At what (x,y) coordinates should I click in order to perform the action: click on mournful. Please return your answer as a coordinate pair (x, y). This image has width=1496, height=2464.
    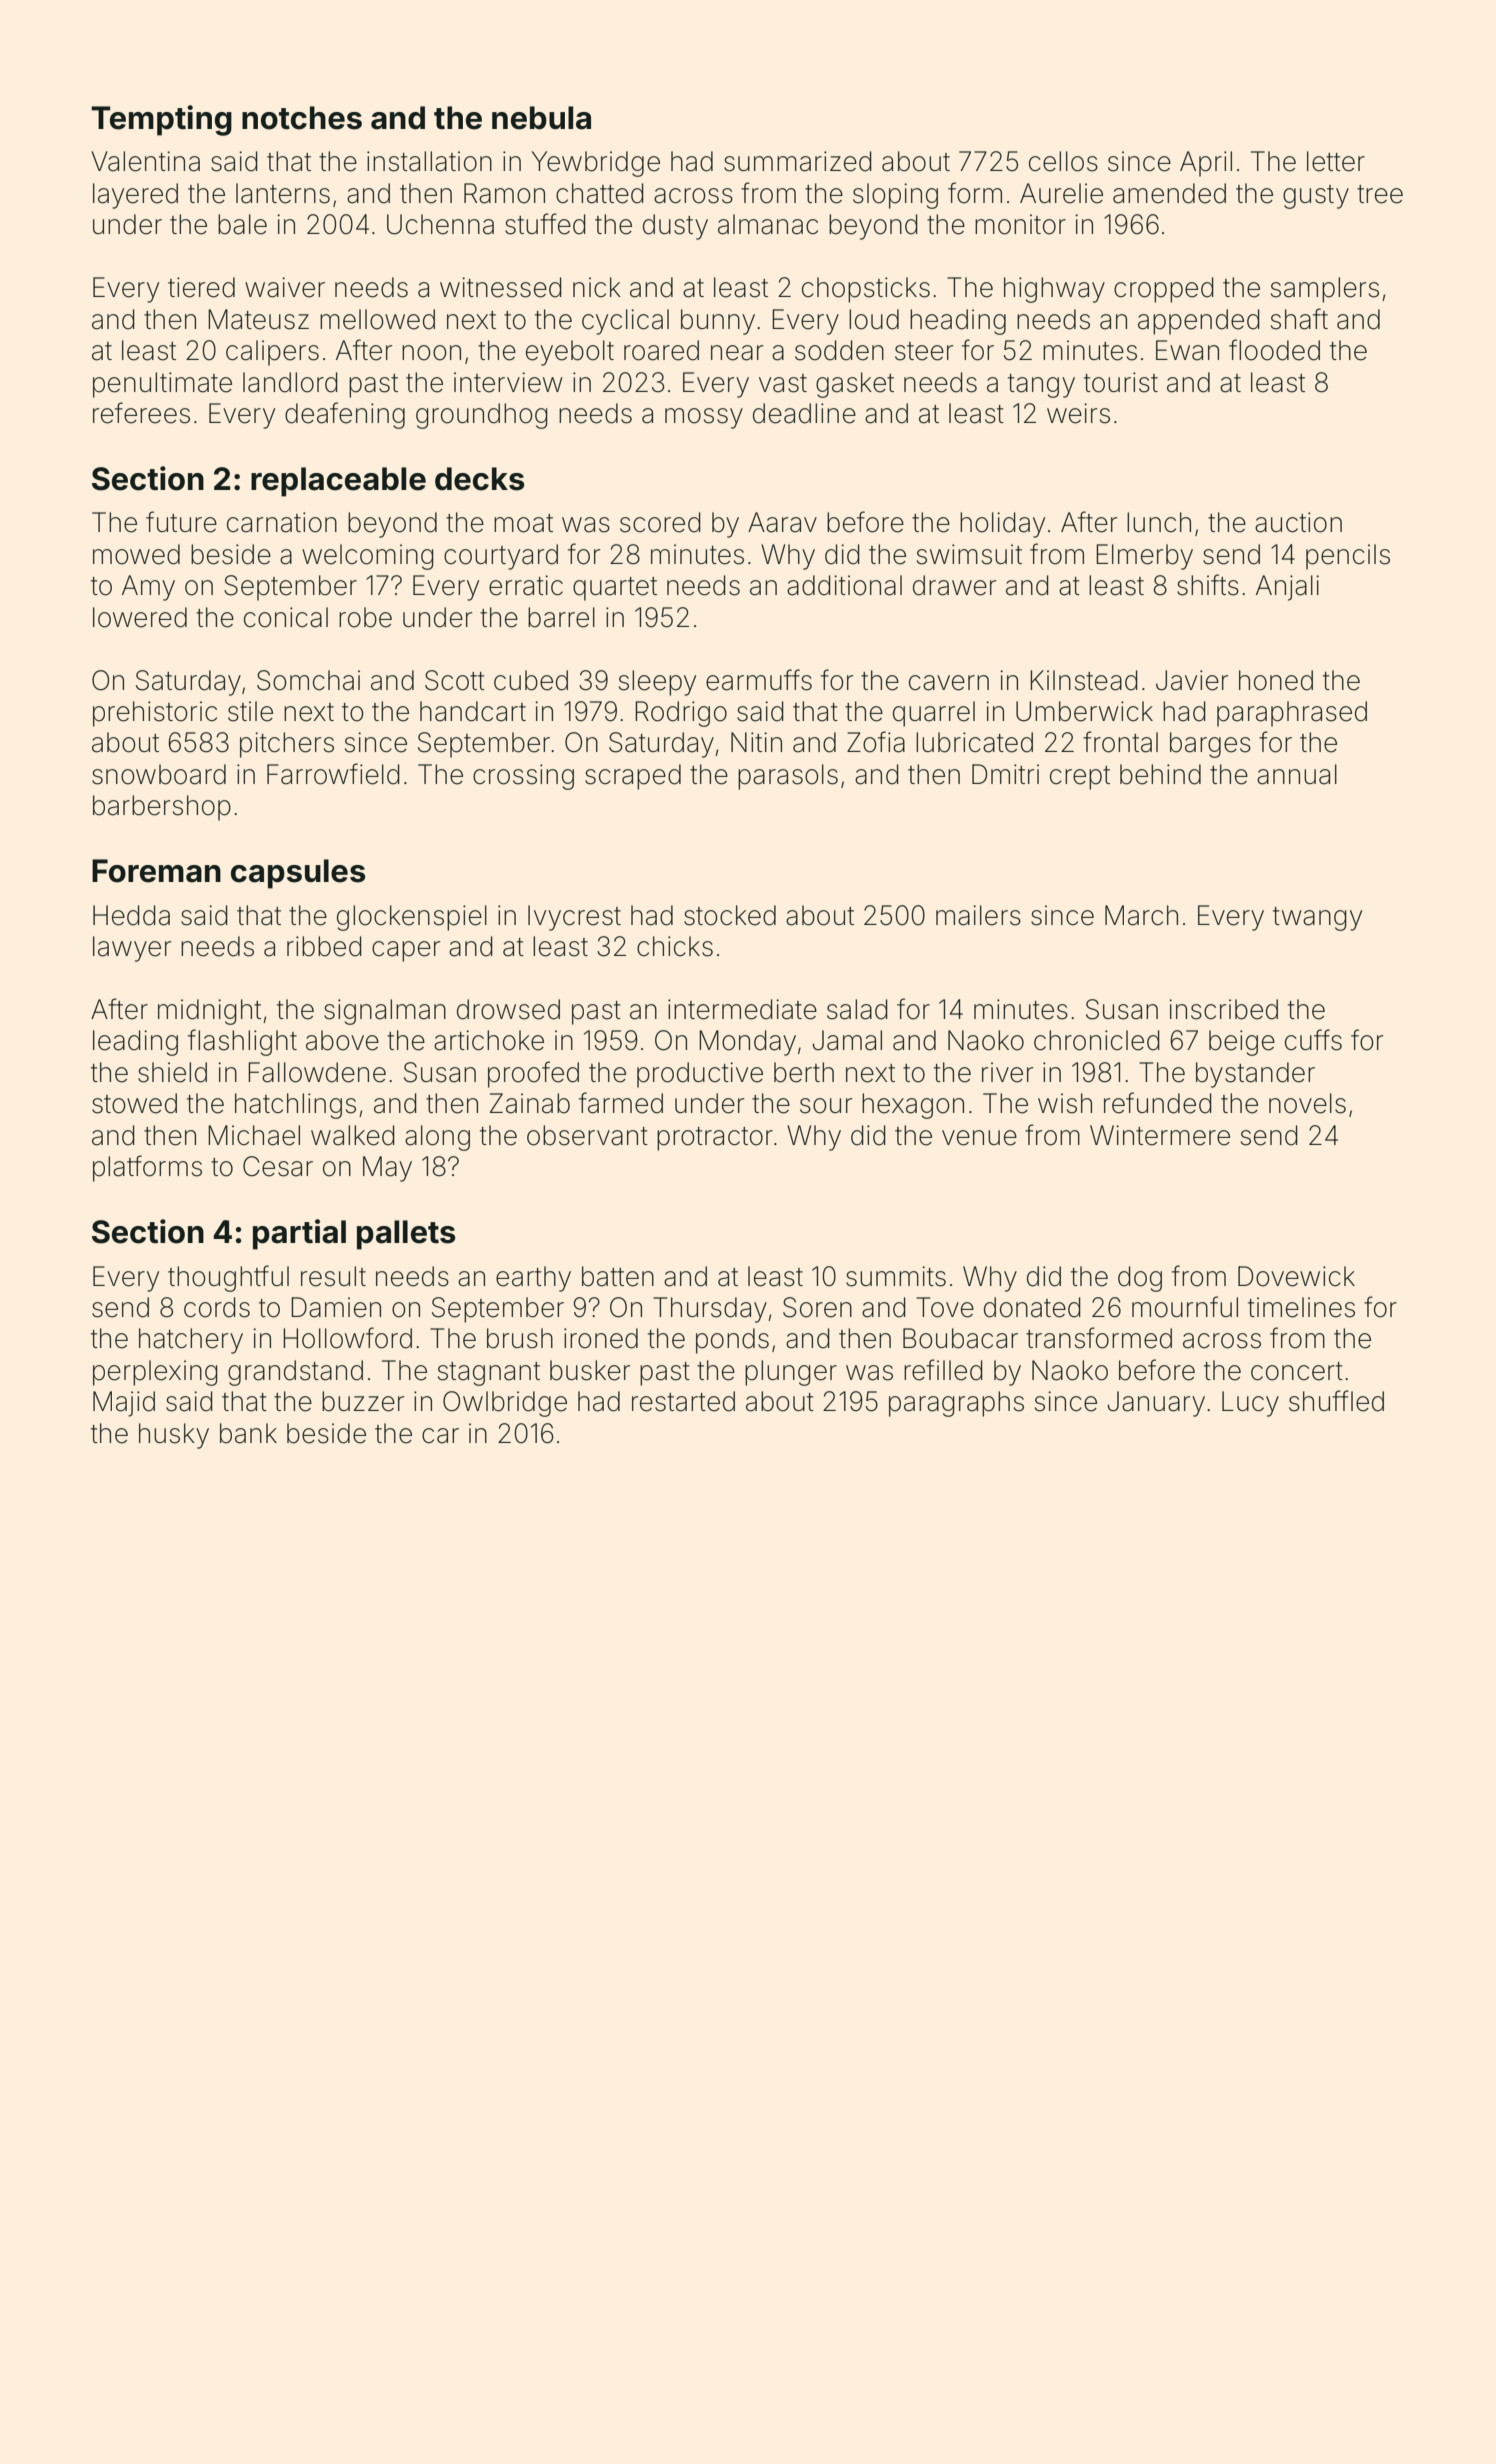
    Looking at the image, I should click on (1185, 1307).
